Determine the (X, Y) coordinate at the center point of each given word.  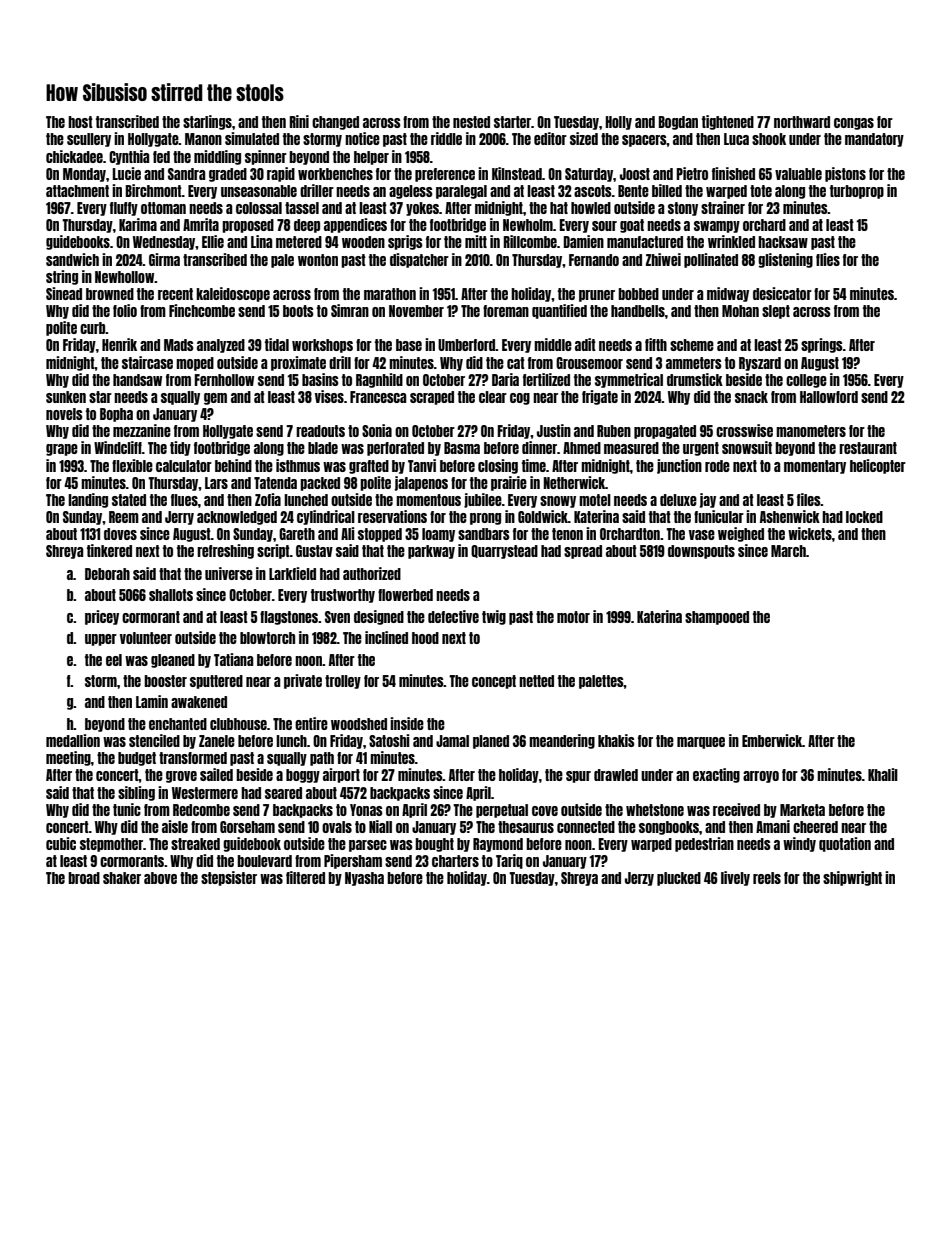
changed (335, 123)
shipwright (852, 878)
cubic (61, 843)
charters (455, 861)
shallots (171, 595)
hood (425, 638)
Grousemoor (589, 363)
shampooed (717, 618)
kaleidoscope (233, 294)
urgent (701, 449)
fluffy (124, 209)
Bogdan (678, 123)
